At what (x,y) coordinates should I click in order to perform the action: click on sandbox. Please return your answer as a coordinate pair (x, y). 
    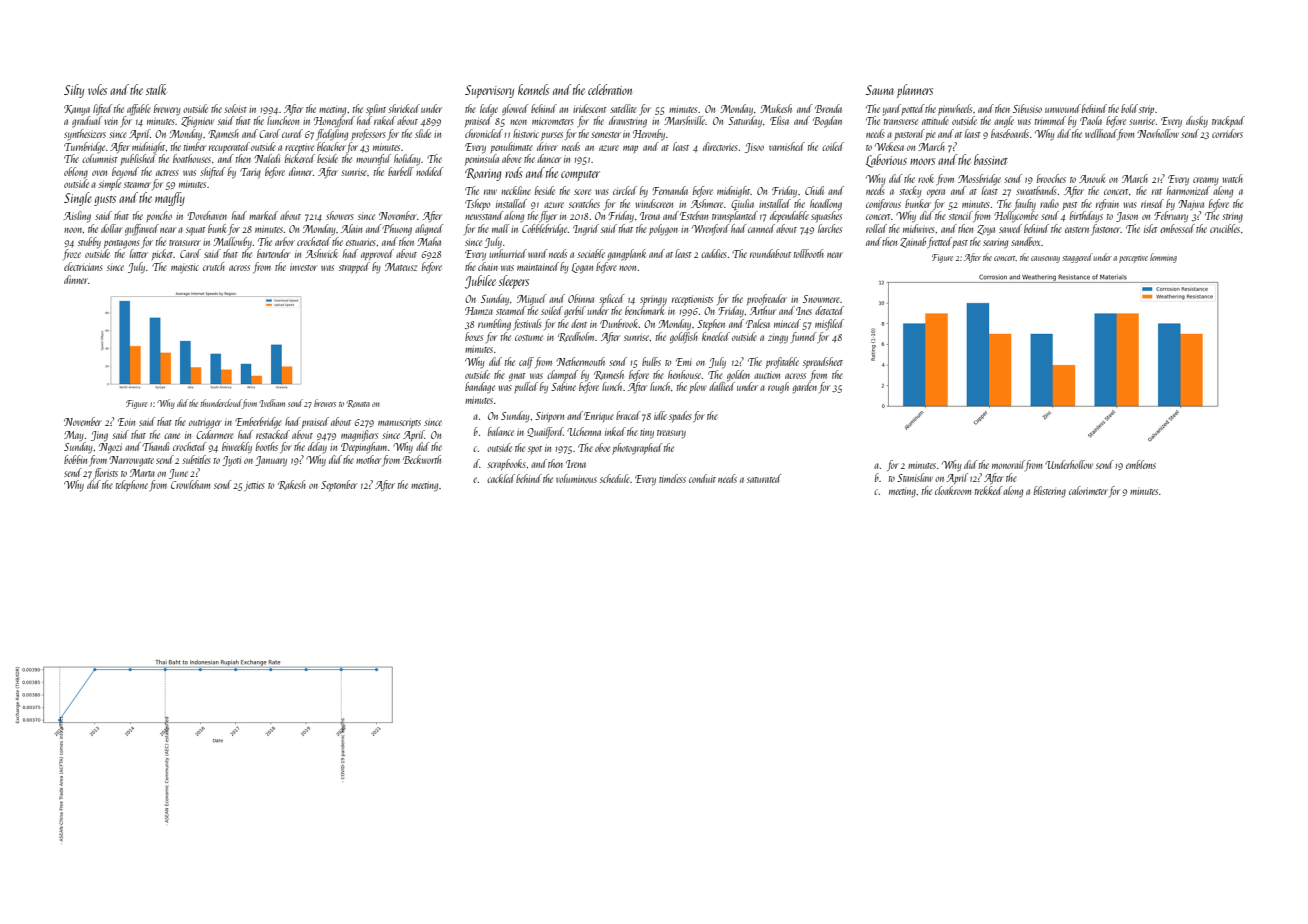
    Looking at the image, I should click on (1025, 241).
